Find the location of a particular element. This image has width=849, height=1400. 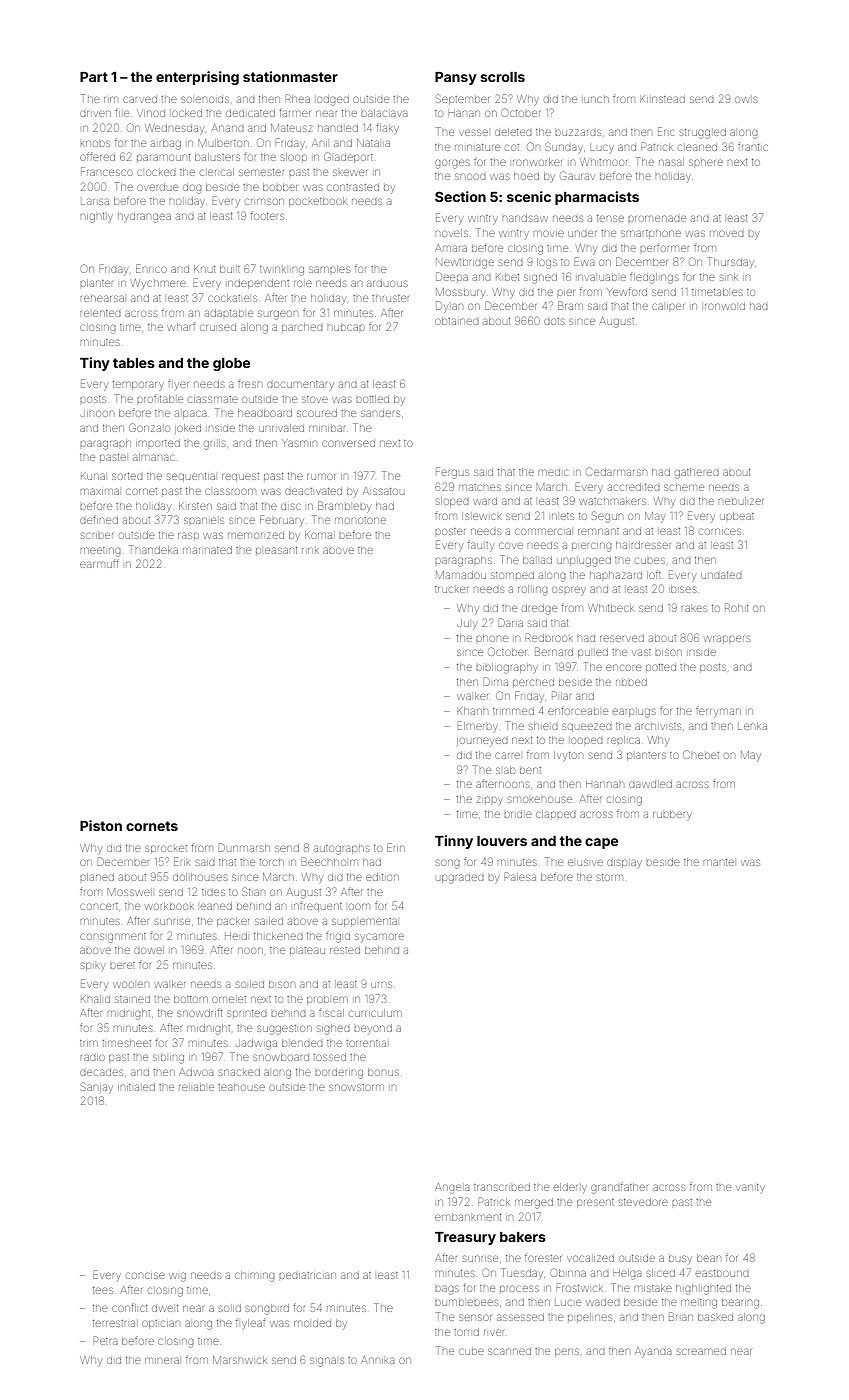

thruster is located at coordinates (390, 298).
